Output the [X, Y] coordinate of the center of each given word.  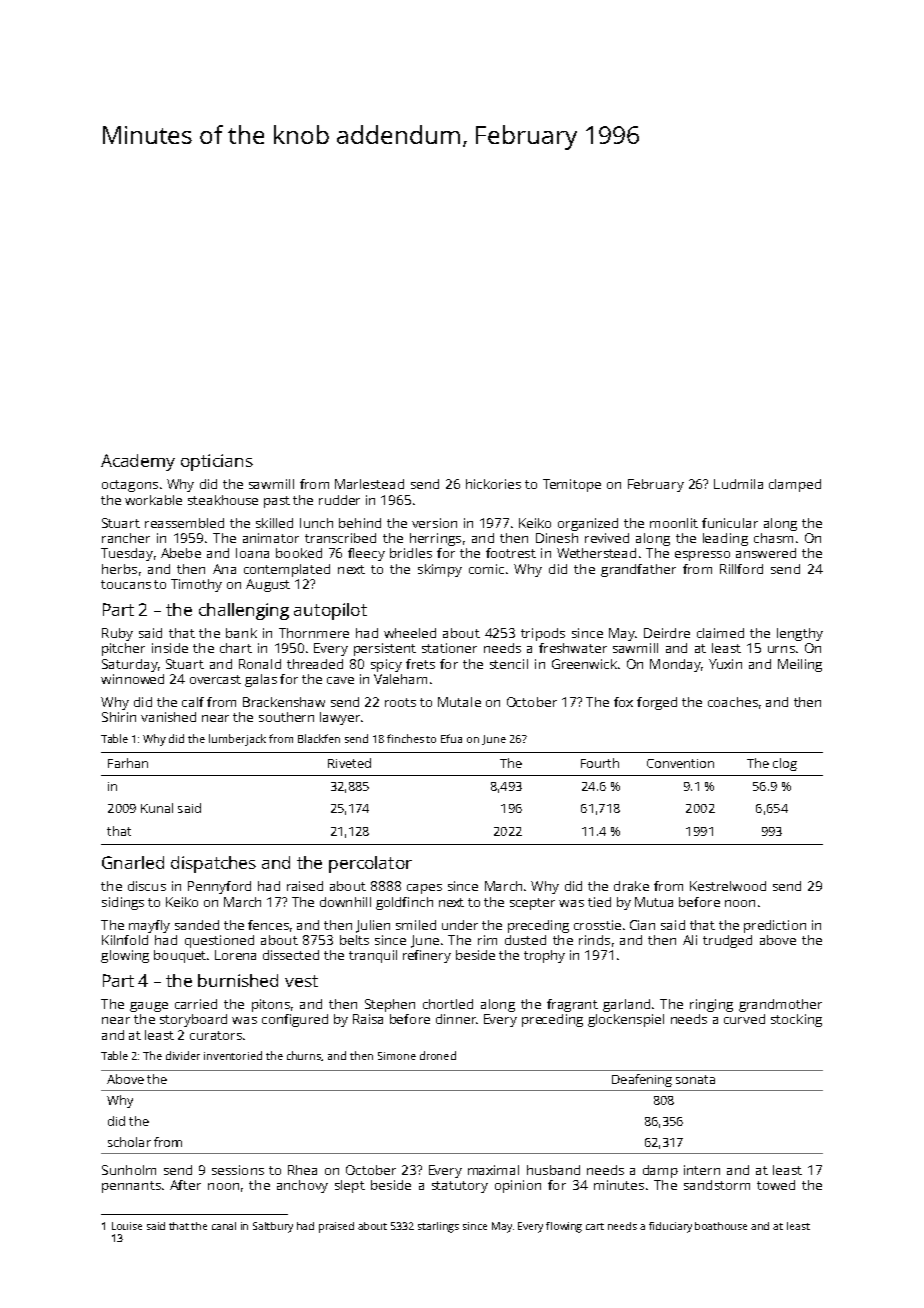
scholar [129, 1142]
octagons [130, 486]
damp [660, 1171]
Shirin [119, 717]
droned [438, 1055]
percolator [370, 864]
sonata [695, 1079]
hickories [493, 484]
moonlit [674, 523]
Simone [397, 1056]
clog [785, 764]
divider [183, 1055]
